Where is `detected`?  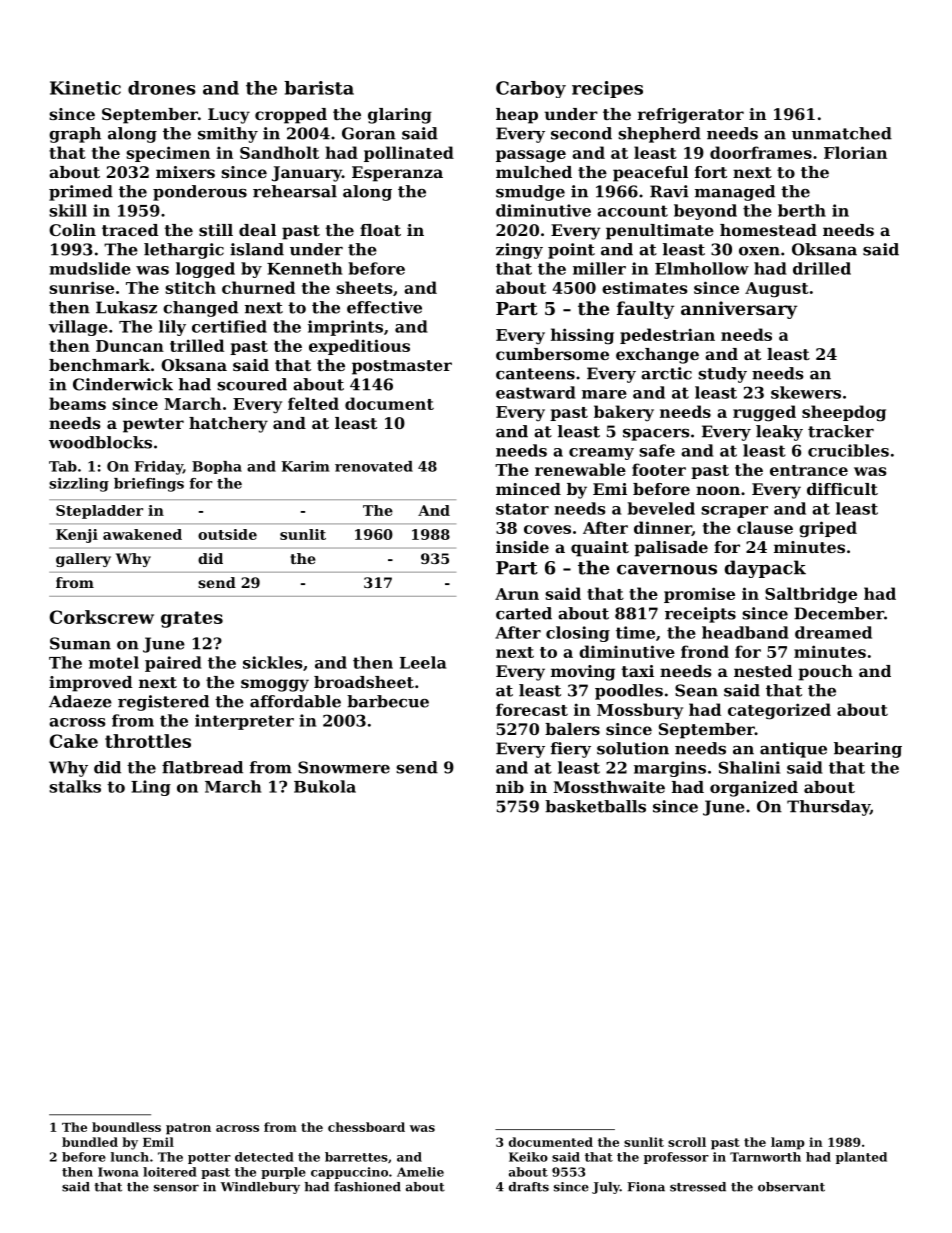
detected is located at coordinates (264, 1157).
